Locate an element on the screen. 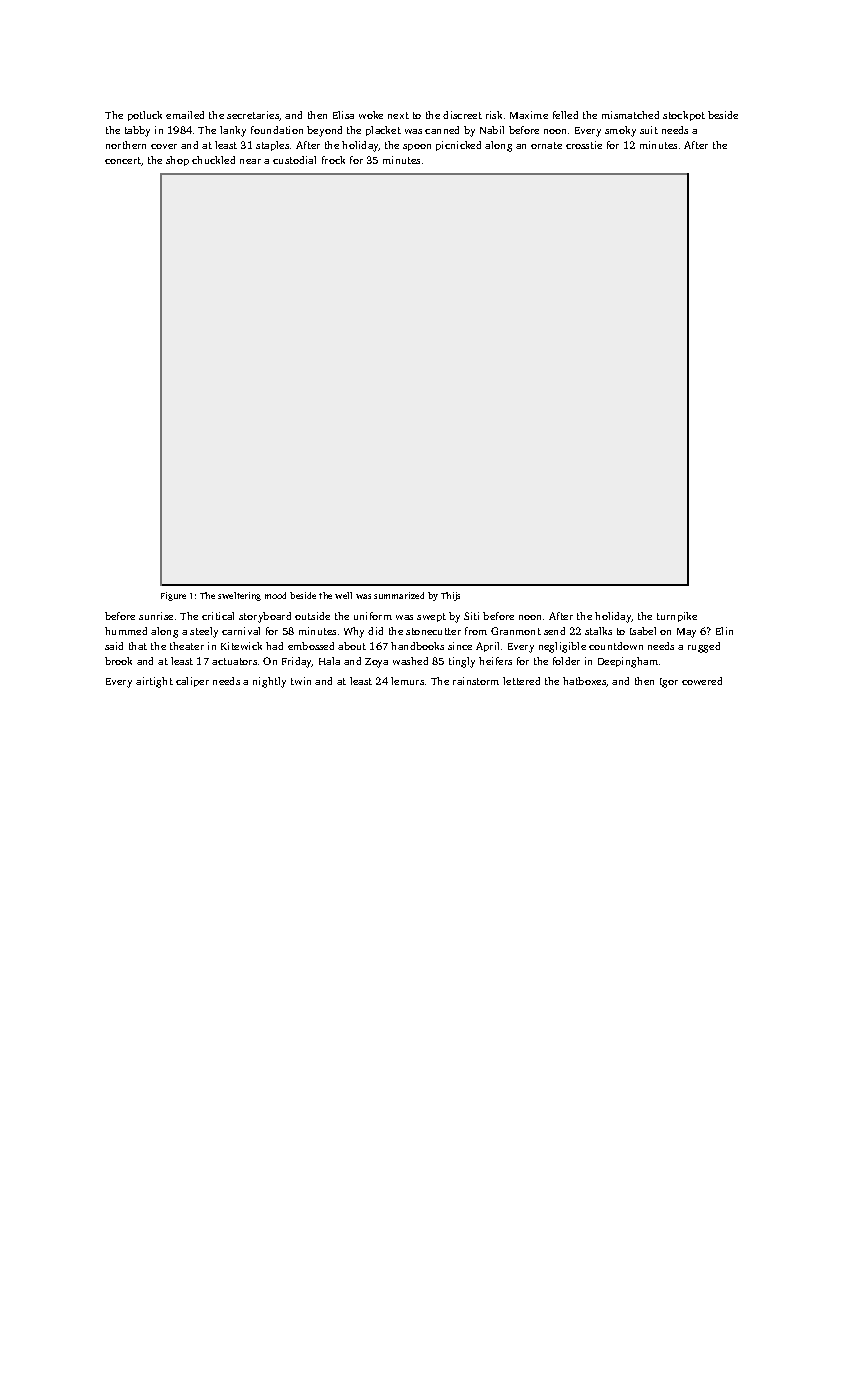 The image size is (849, 1400). lettered is located at coordinates (521, 681).
